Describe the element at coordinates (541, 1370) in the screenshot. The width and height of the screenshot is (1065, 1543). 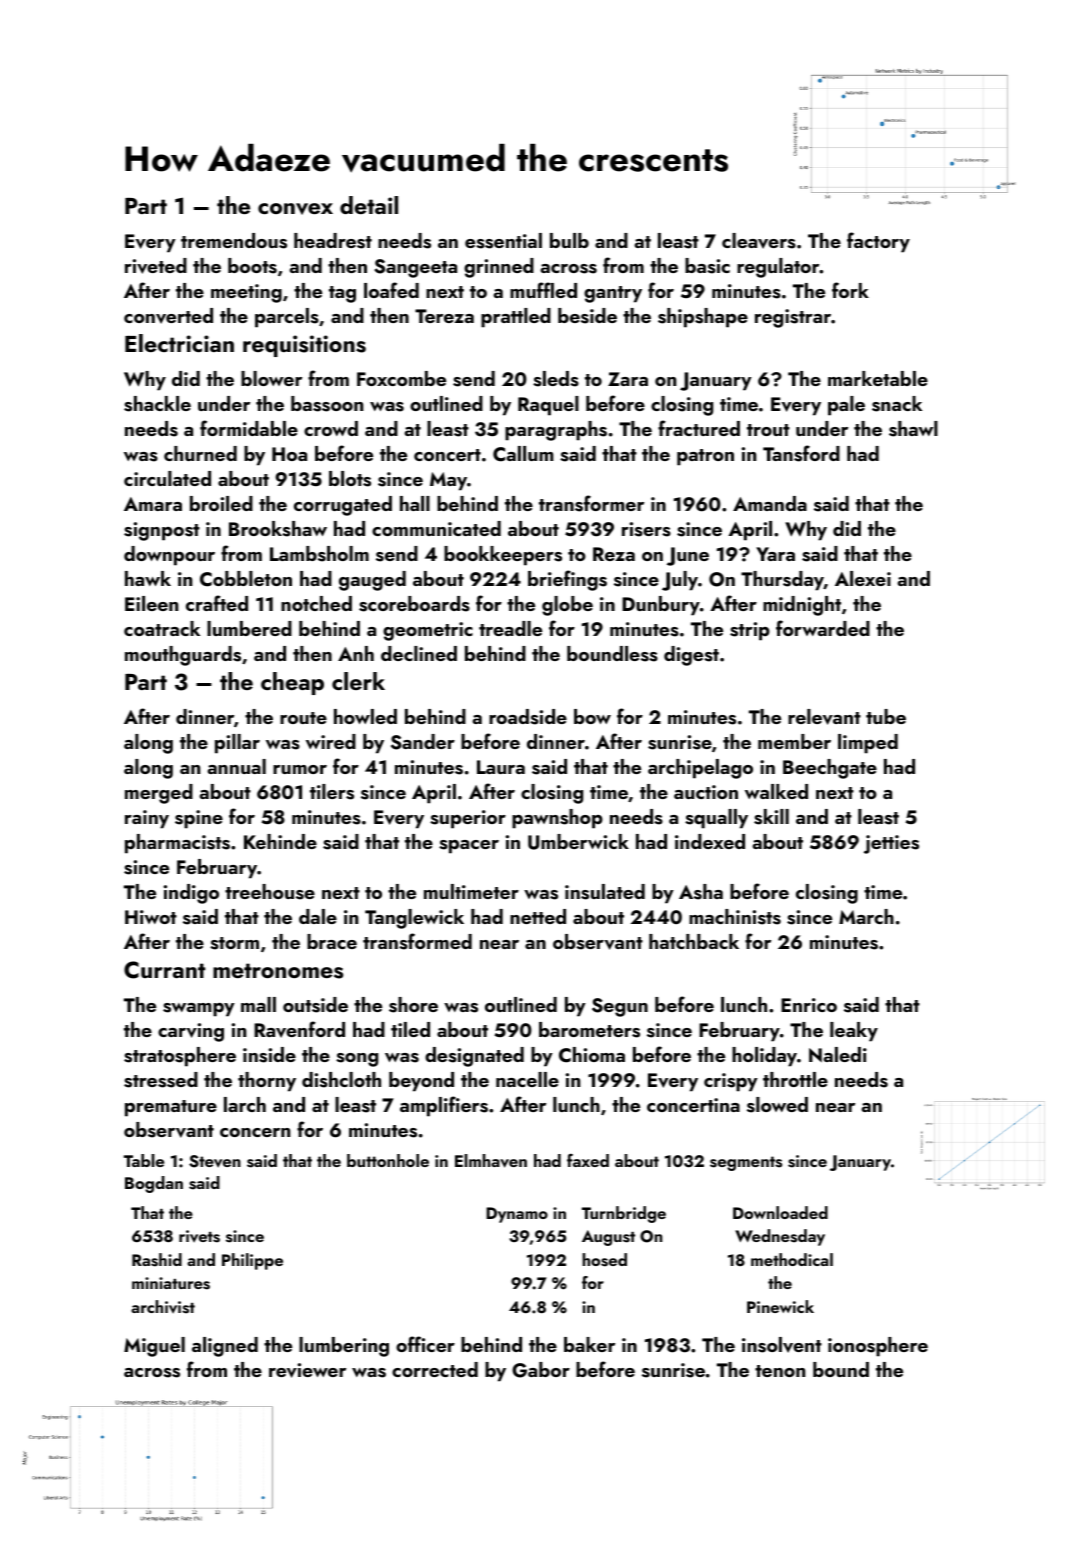
I see `Gabor` at that location.
